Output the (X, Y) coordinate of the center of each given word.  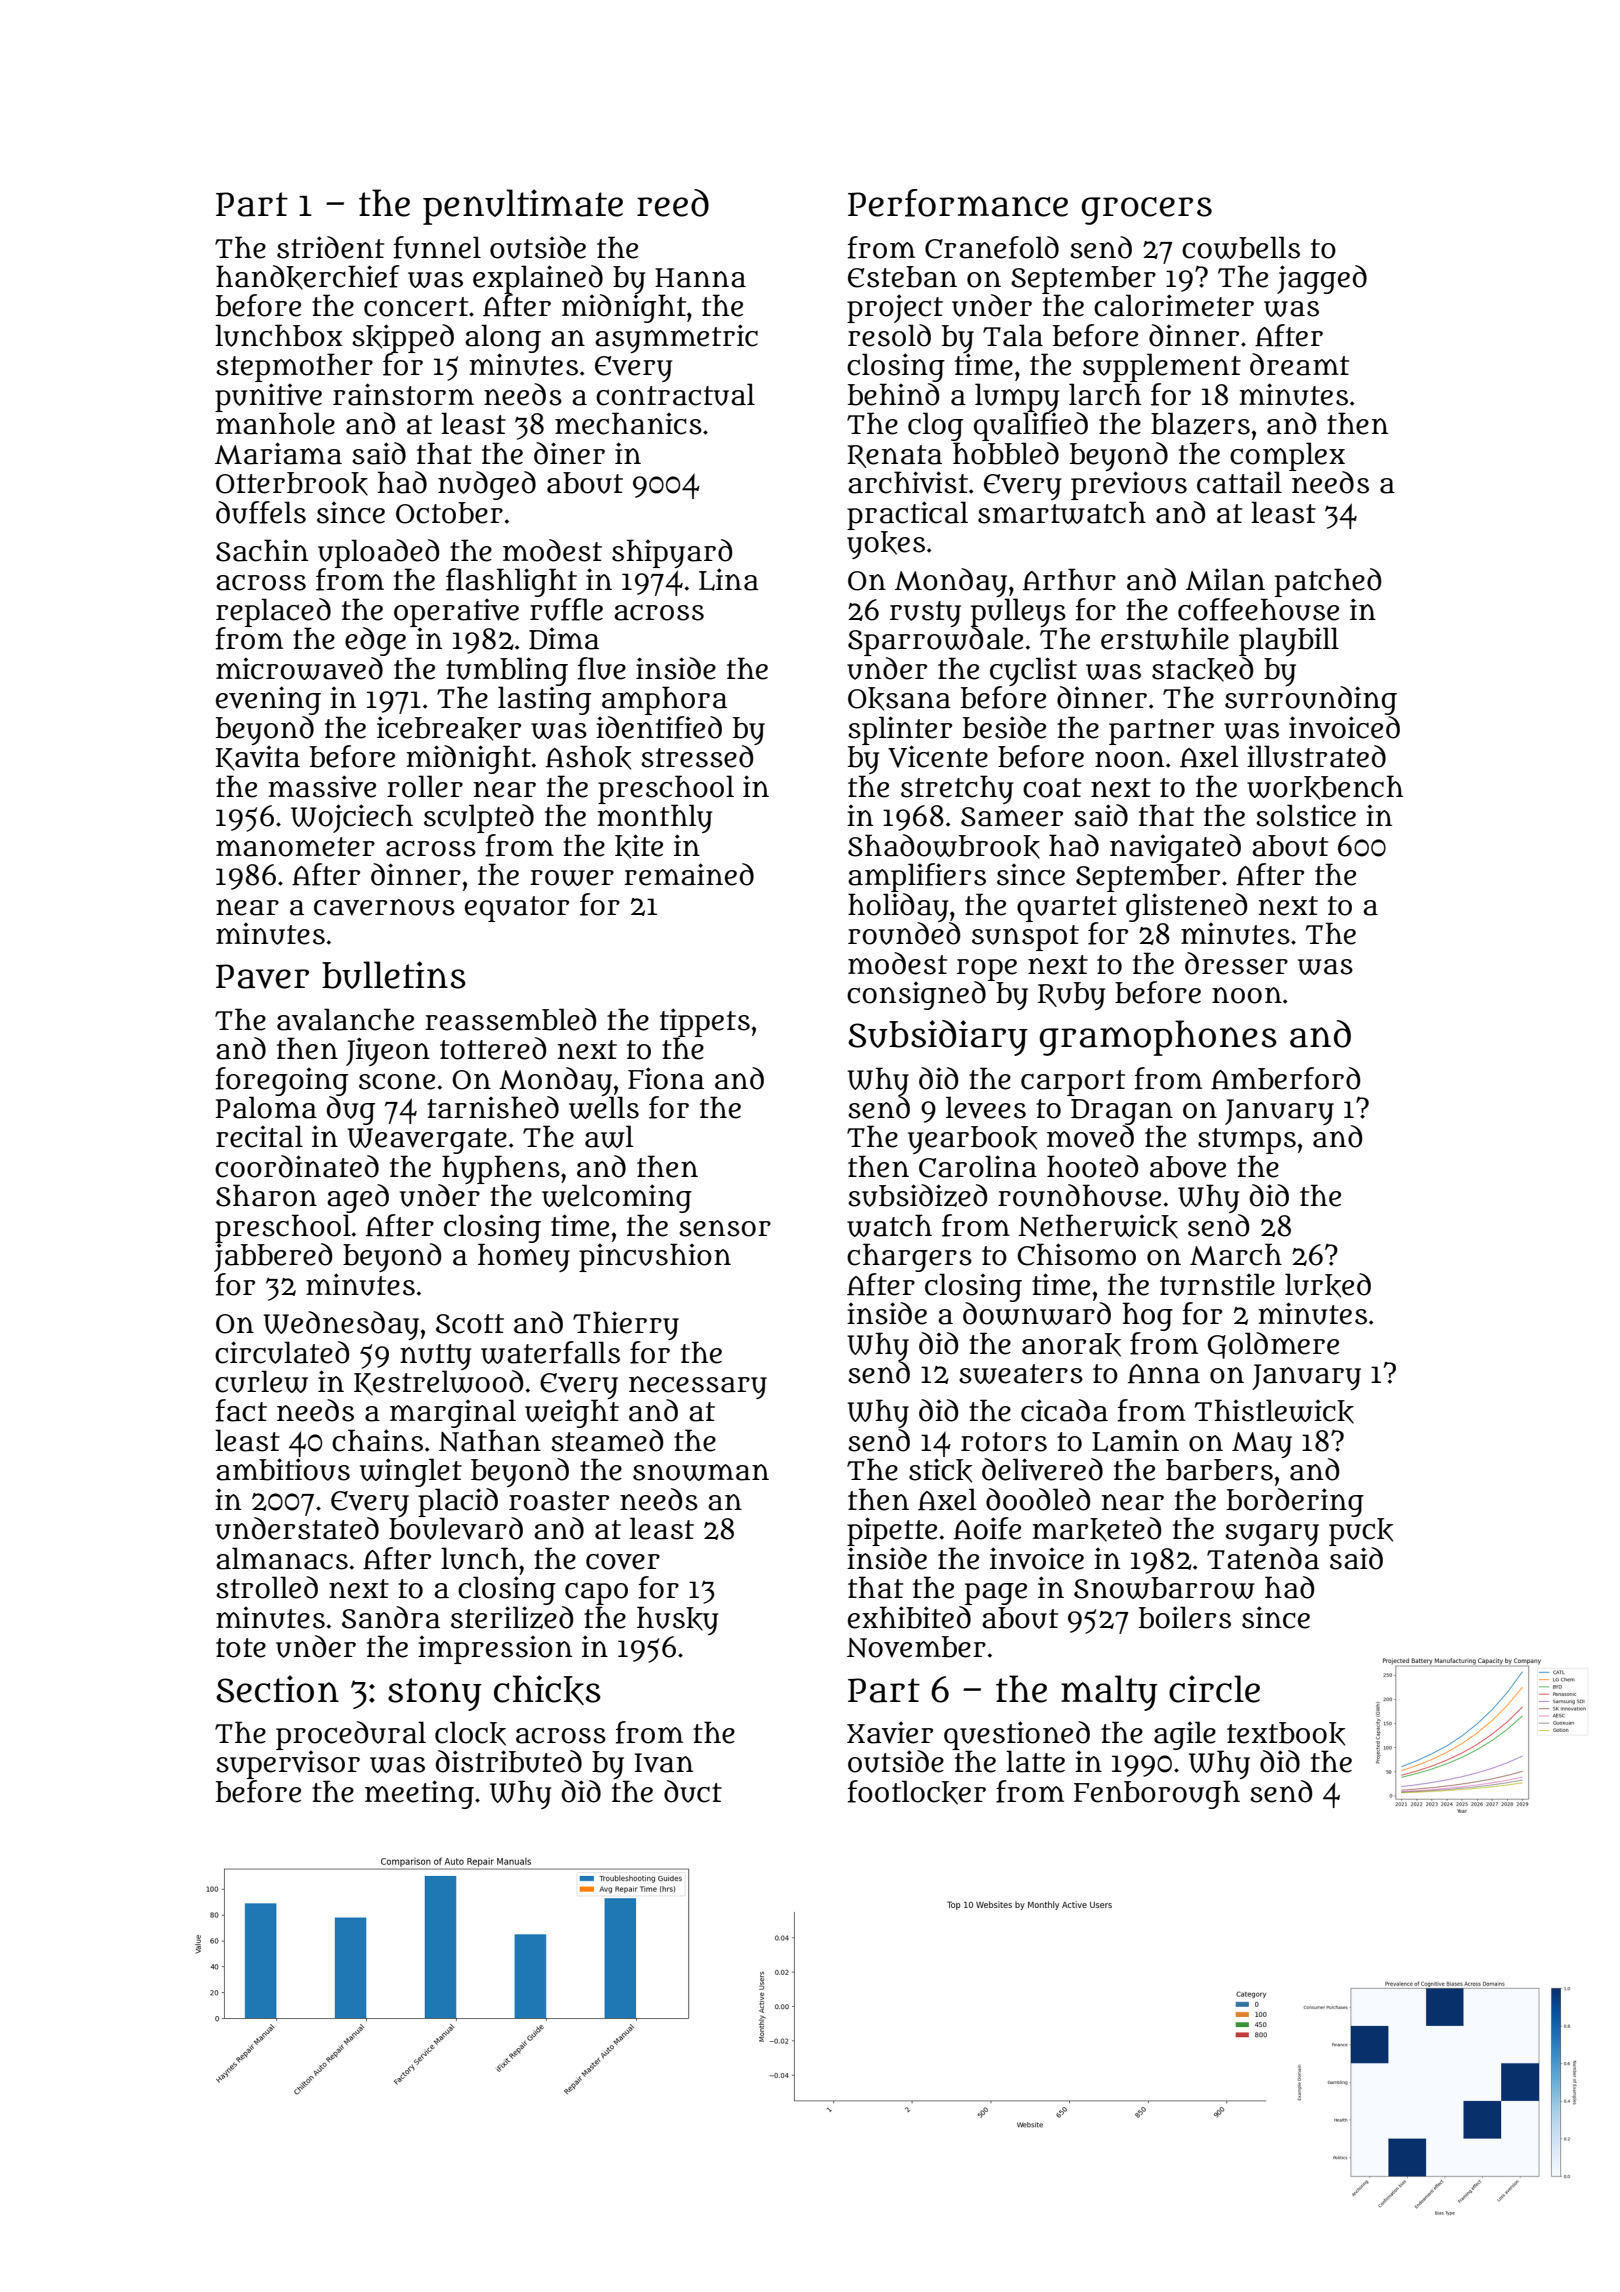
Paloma (266, 1107)
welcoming (617, 1198)
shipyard (672, 553)
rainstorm (403, 394)
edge (375, 641)
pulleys (1018, 612)
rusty (925, 614)
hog (1148, 1316)
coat (1052, 788)
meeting (419, 1794)
